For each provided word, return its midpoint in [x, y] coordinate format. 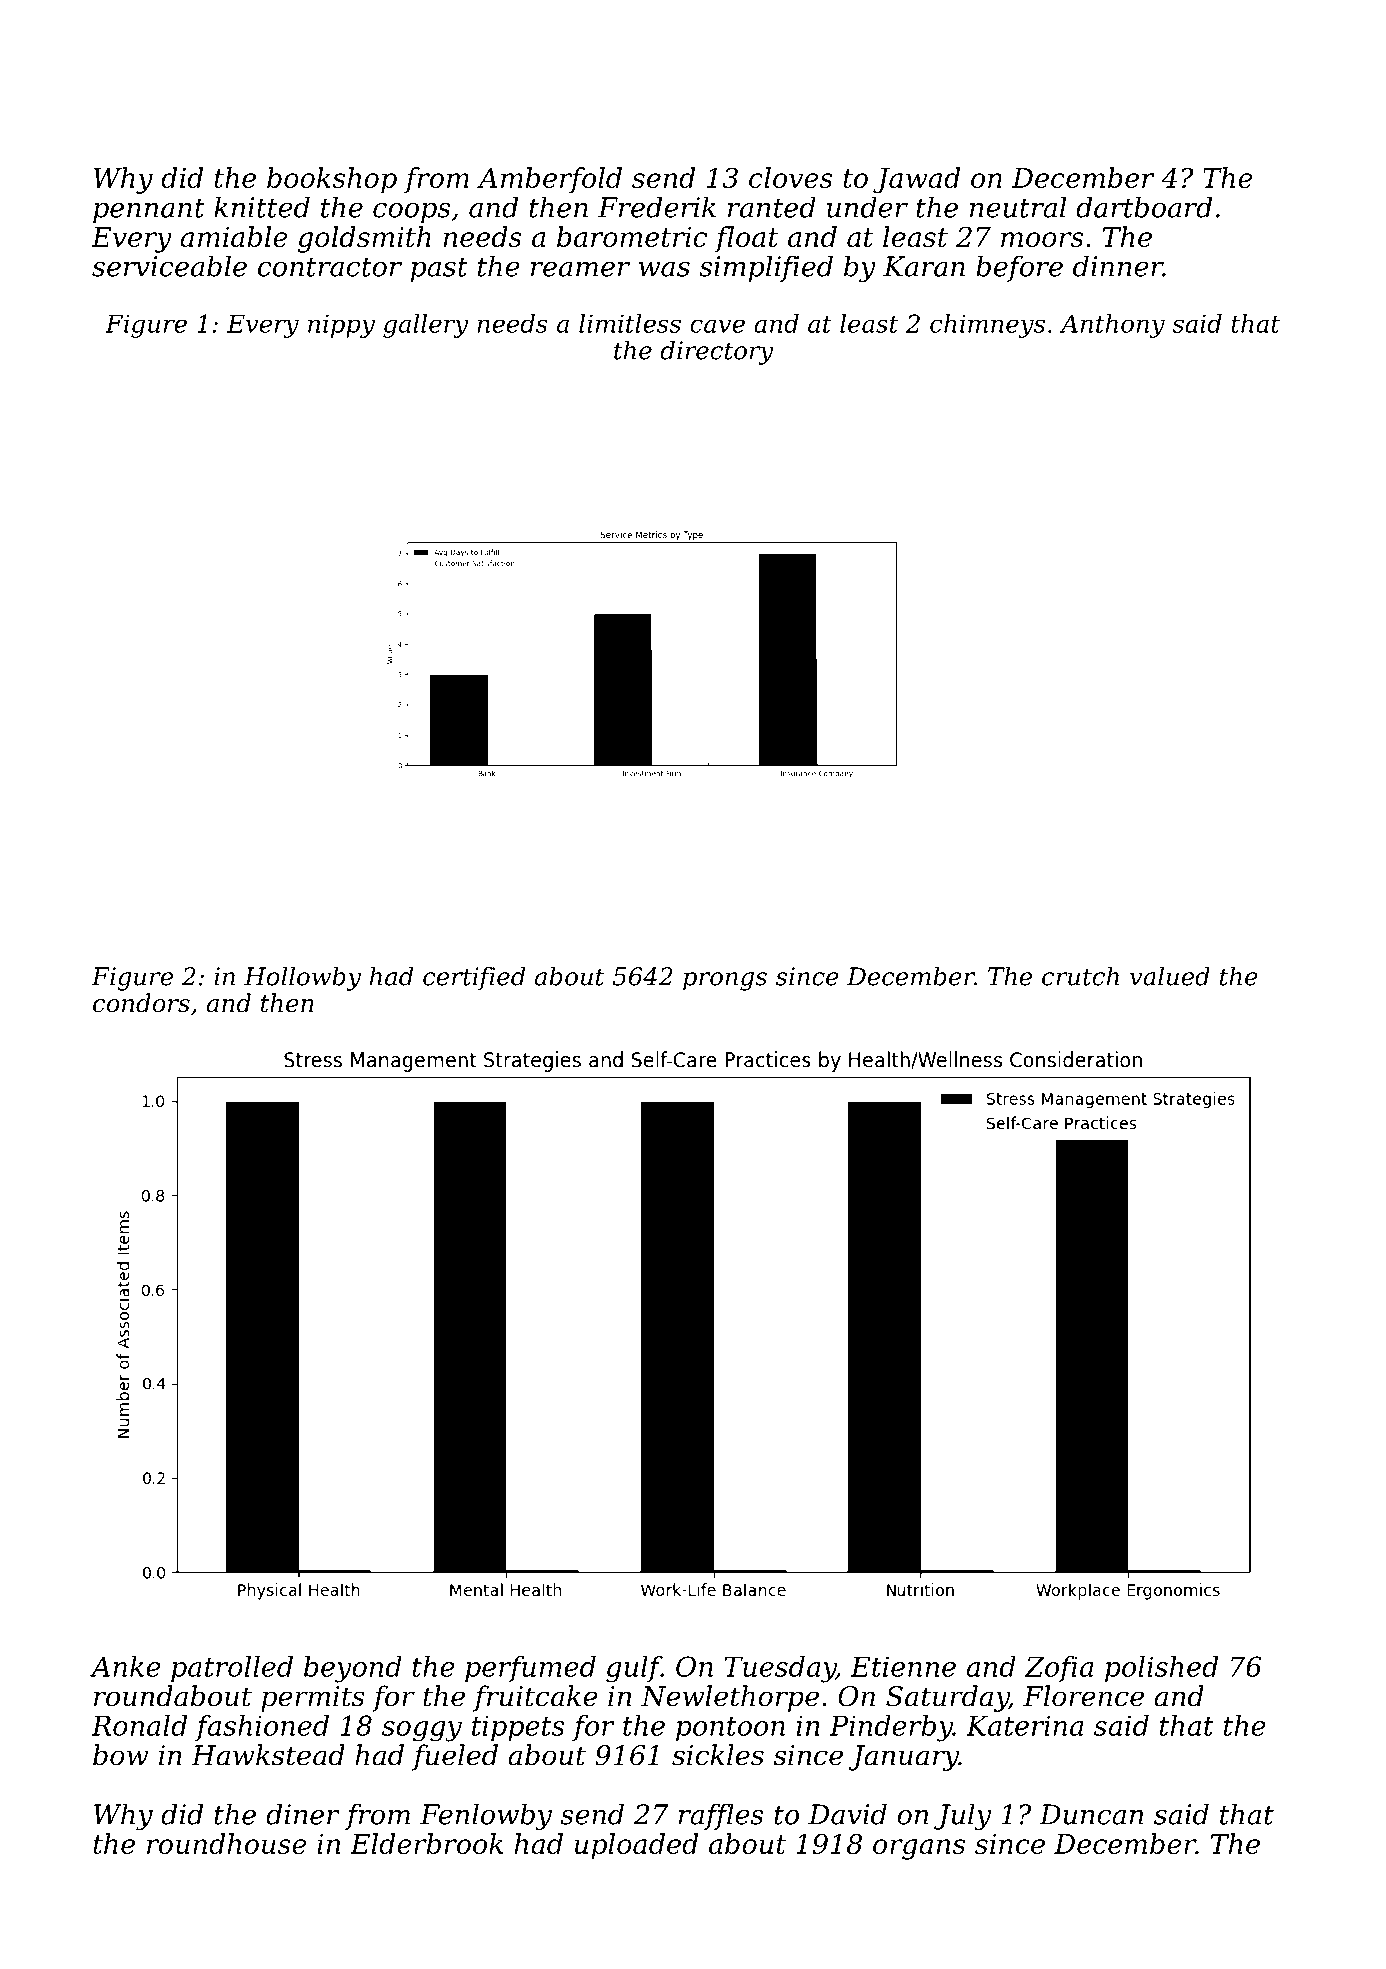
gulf [634, 1669]
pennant [149, 211]
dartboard [1144, 207]
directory [717, 352]
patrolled [232, 1669]
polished [1161, 1669]
